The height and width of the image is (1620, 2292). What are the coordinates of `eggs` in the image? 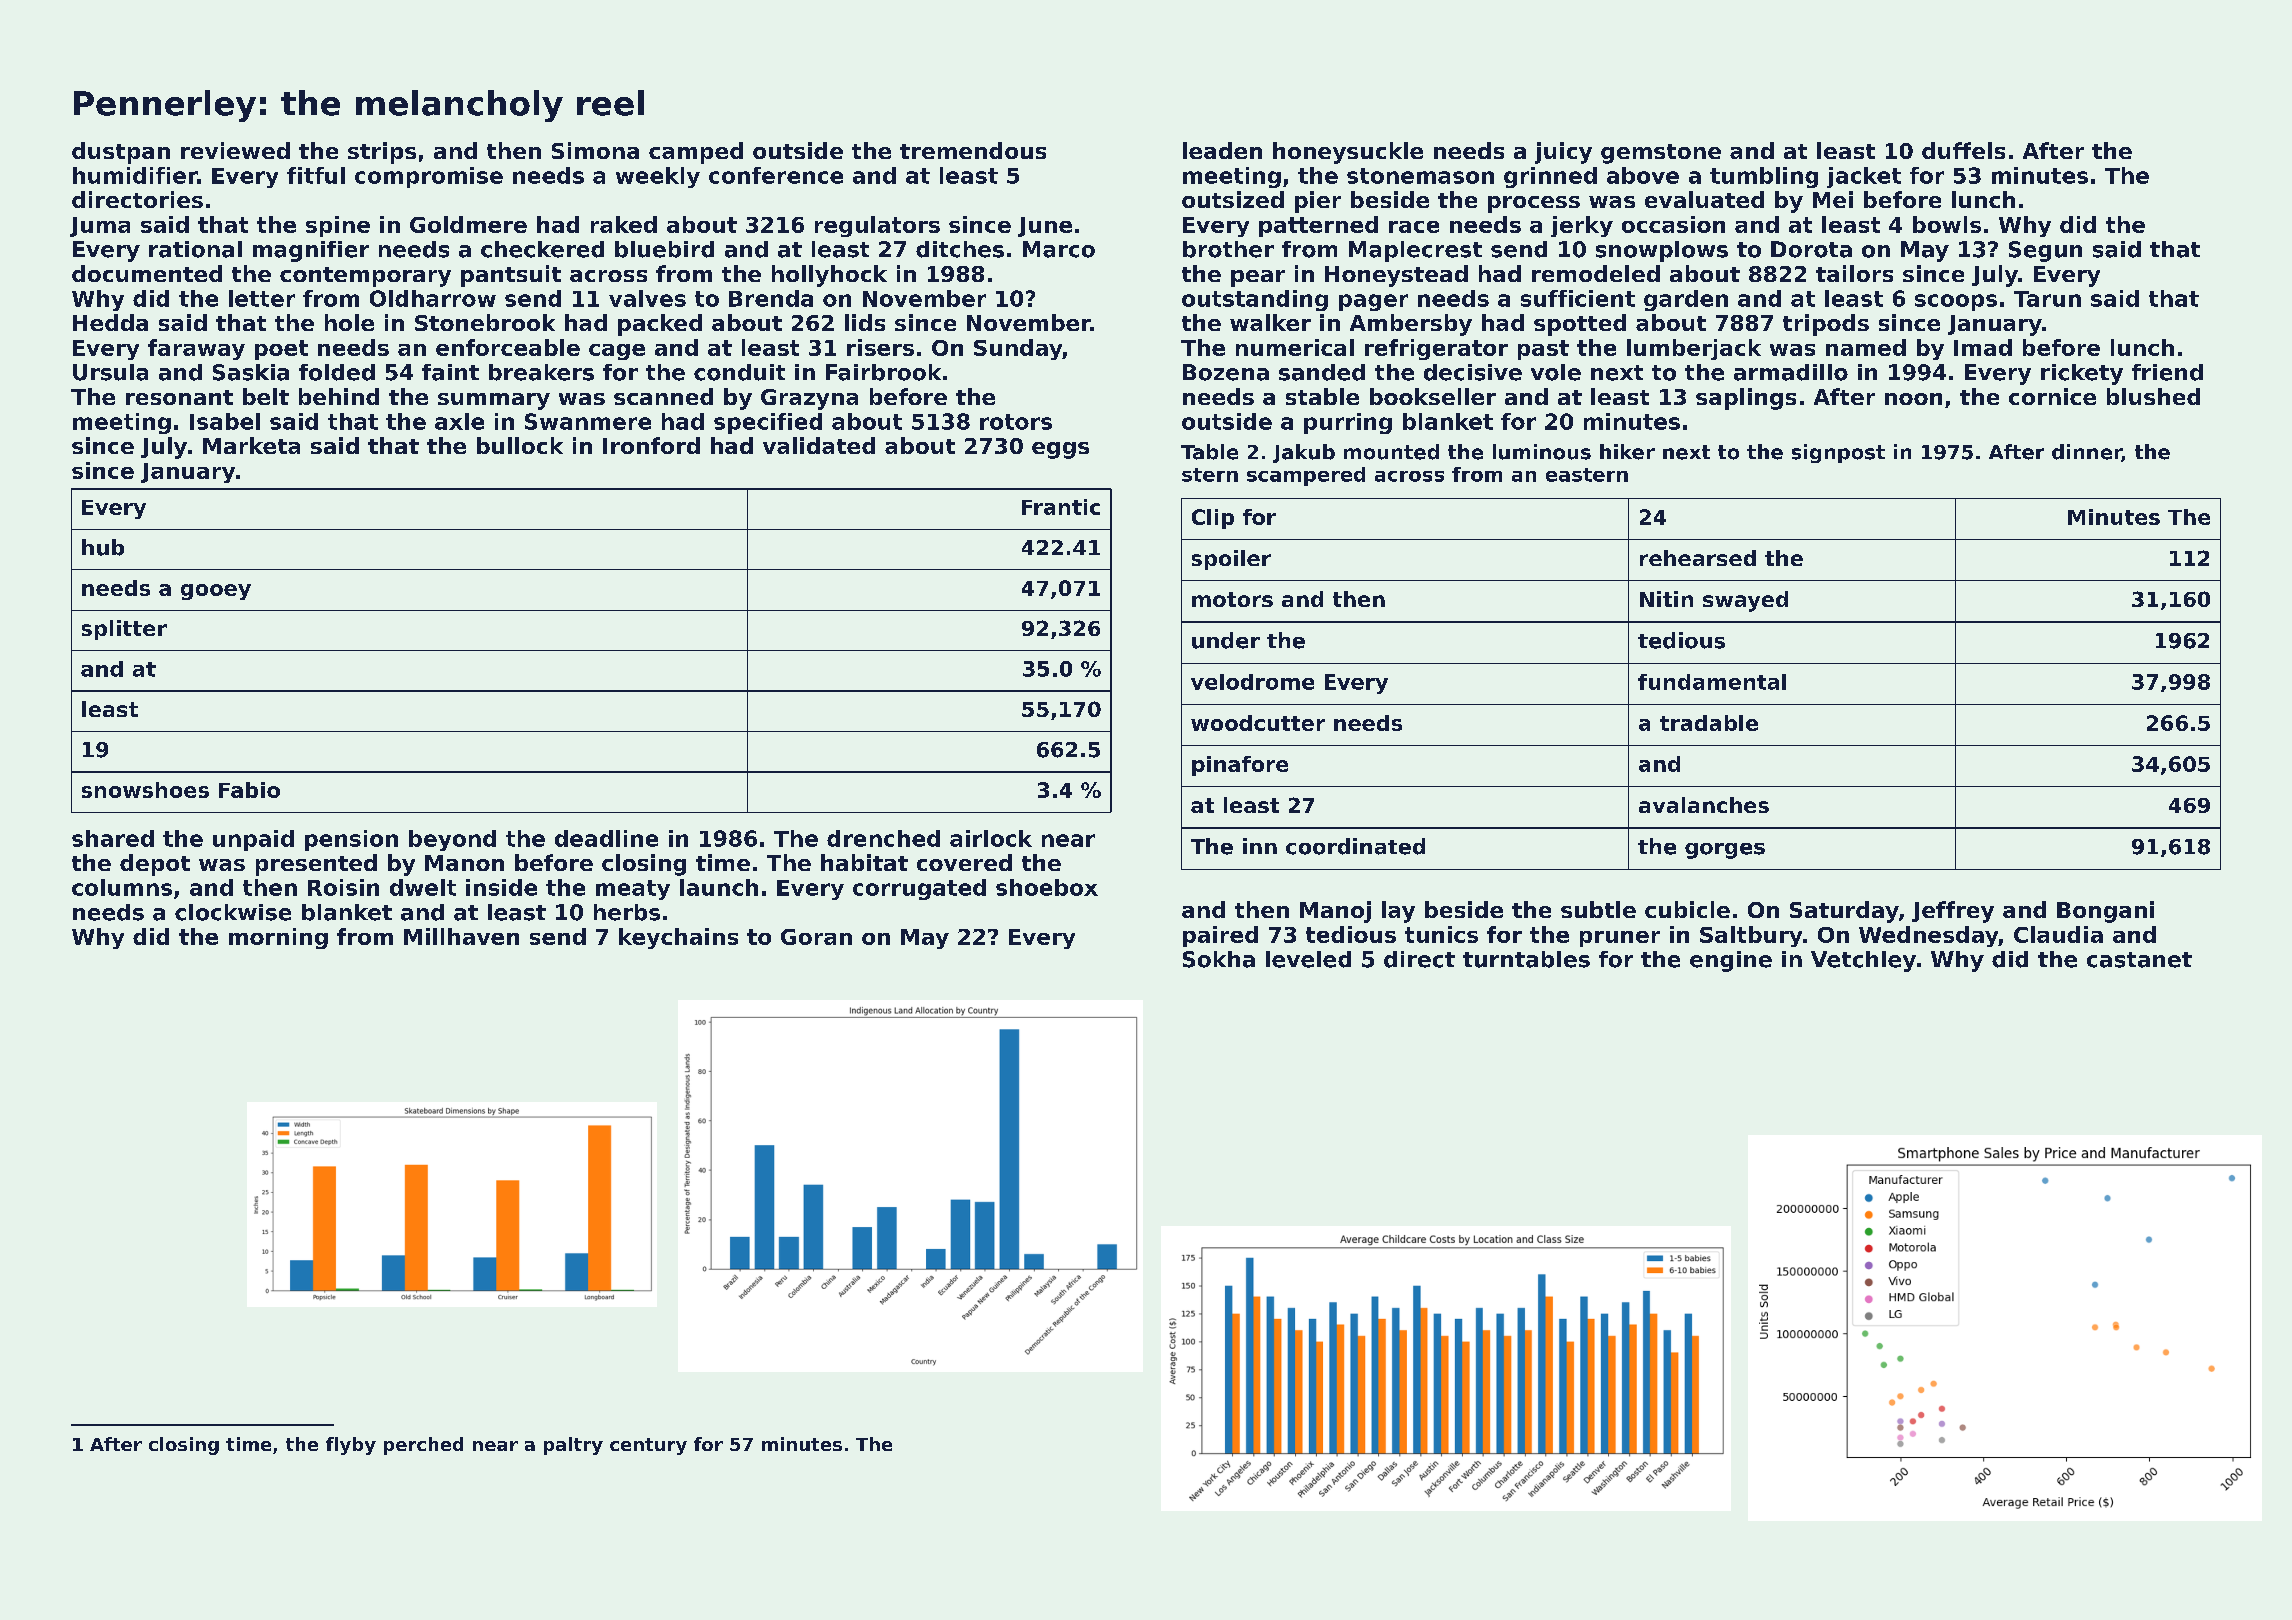 It's located at (1060, 450).
